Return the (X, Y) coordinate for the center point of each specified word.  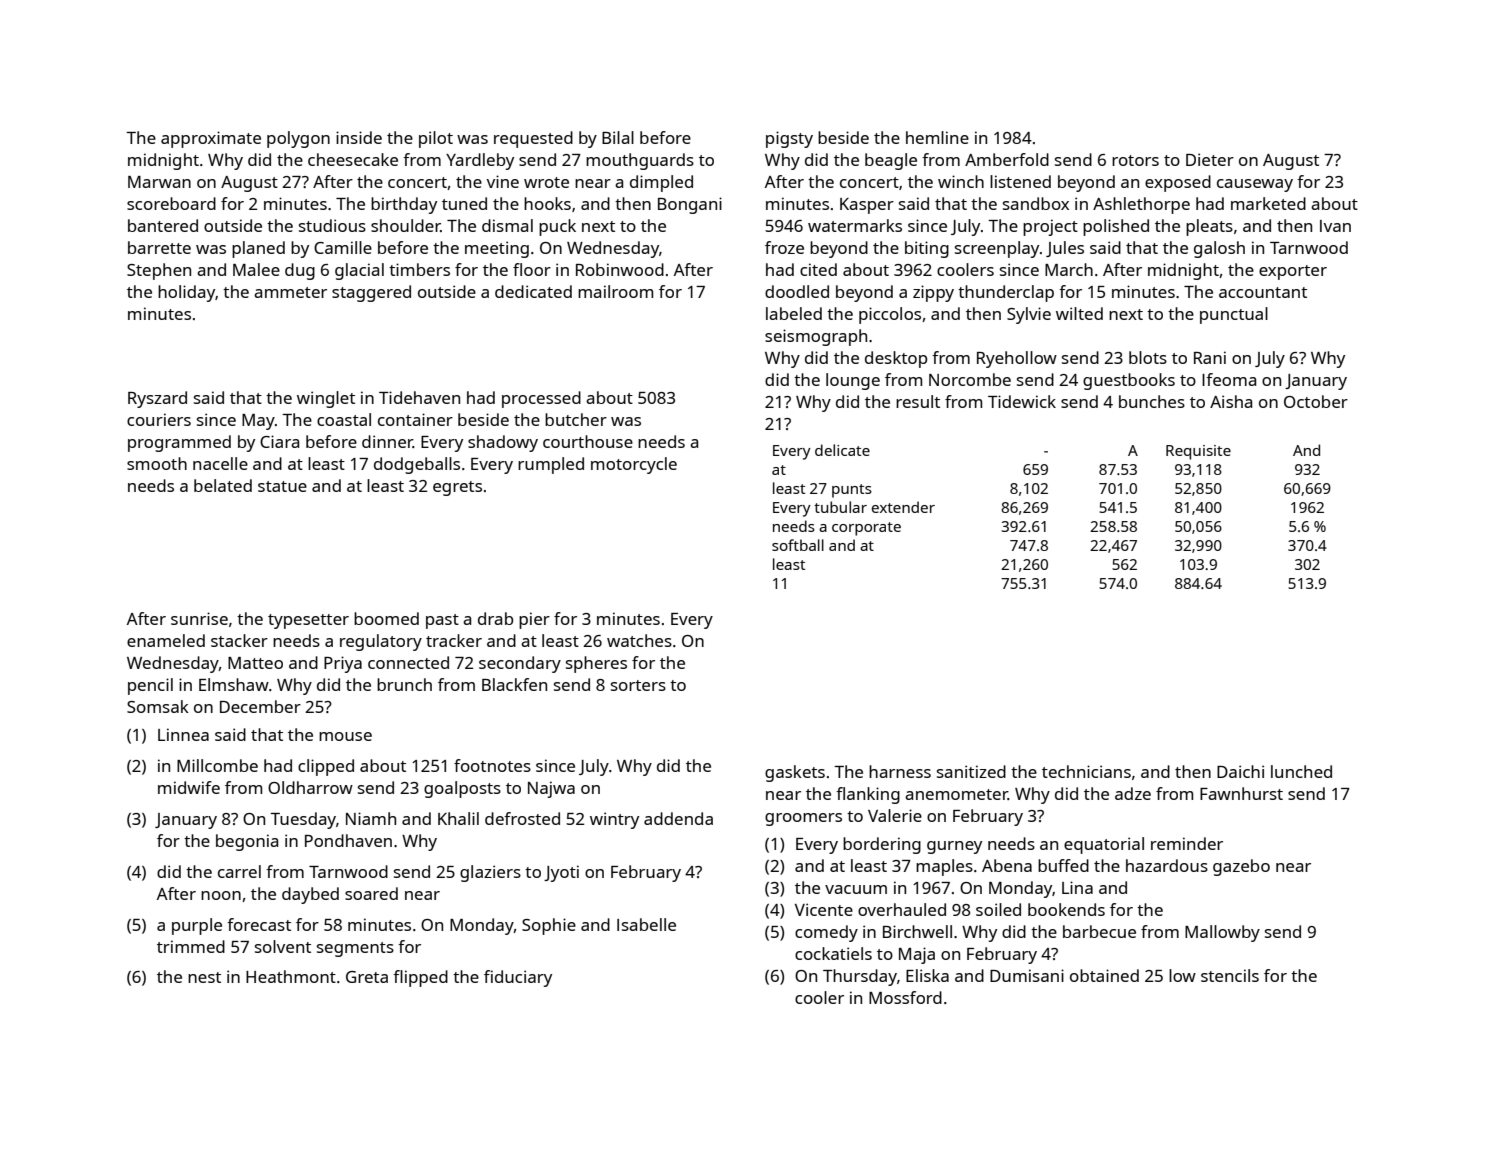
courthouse (588, 441)
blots (1148, 357)
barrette (159, 247)
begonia (247, 842)
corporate (866, 529)
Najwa (551, 789)
